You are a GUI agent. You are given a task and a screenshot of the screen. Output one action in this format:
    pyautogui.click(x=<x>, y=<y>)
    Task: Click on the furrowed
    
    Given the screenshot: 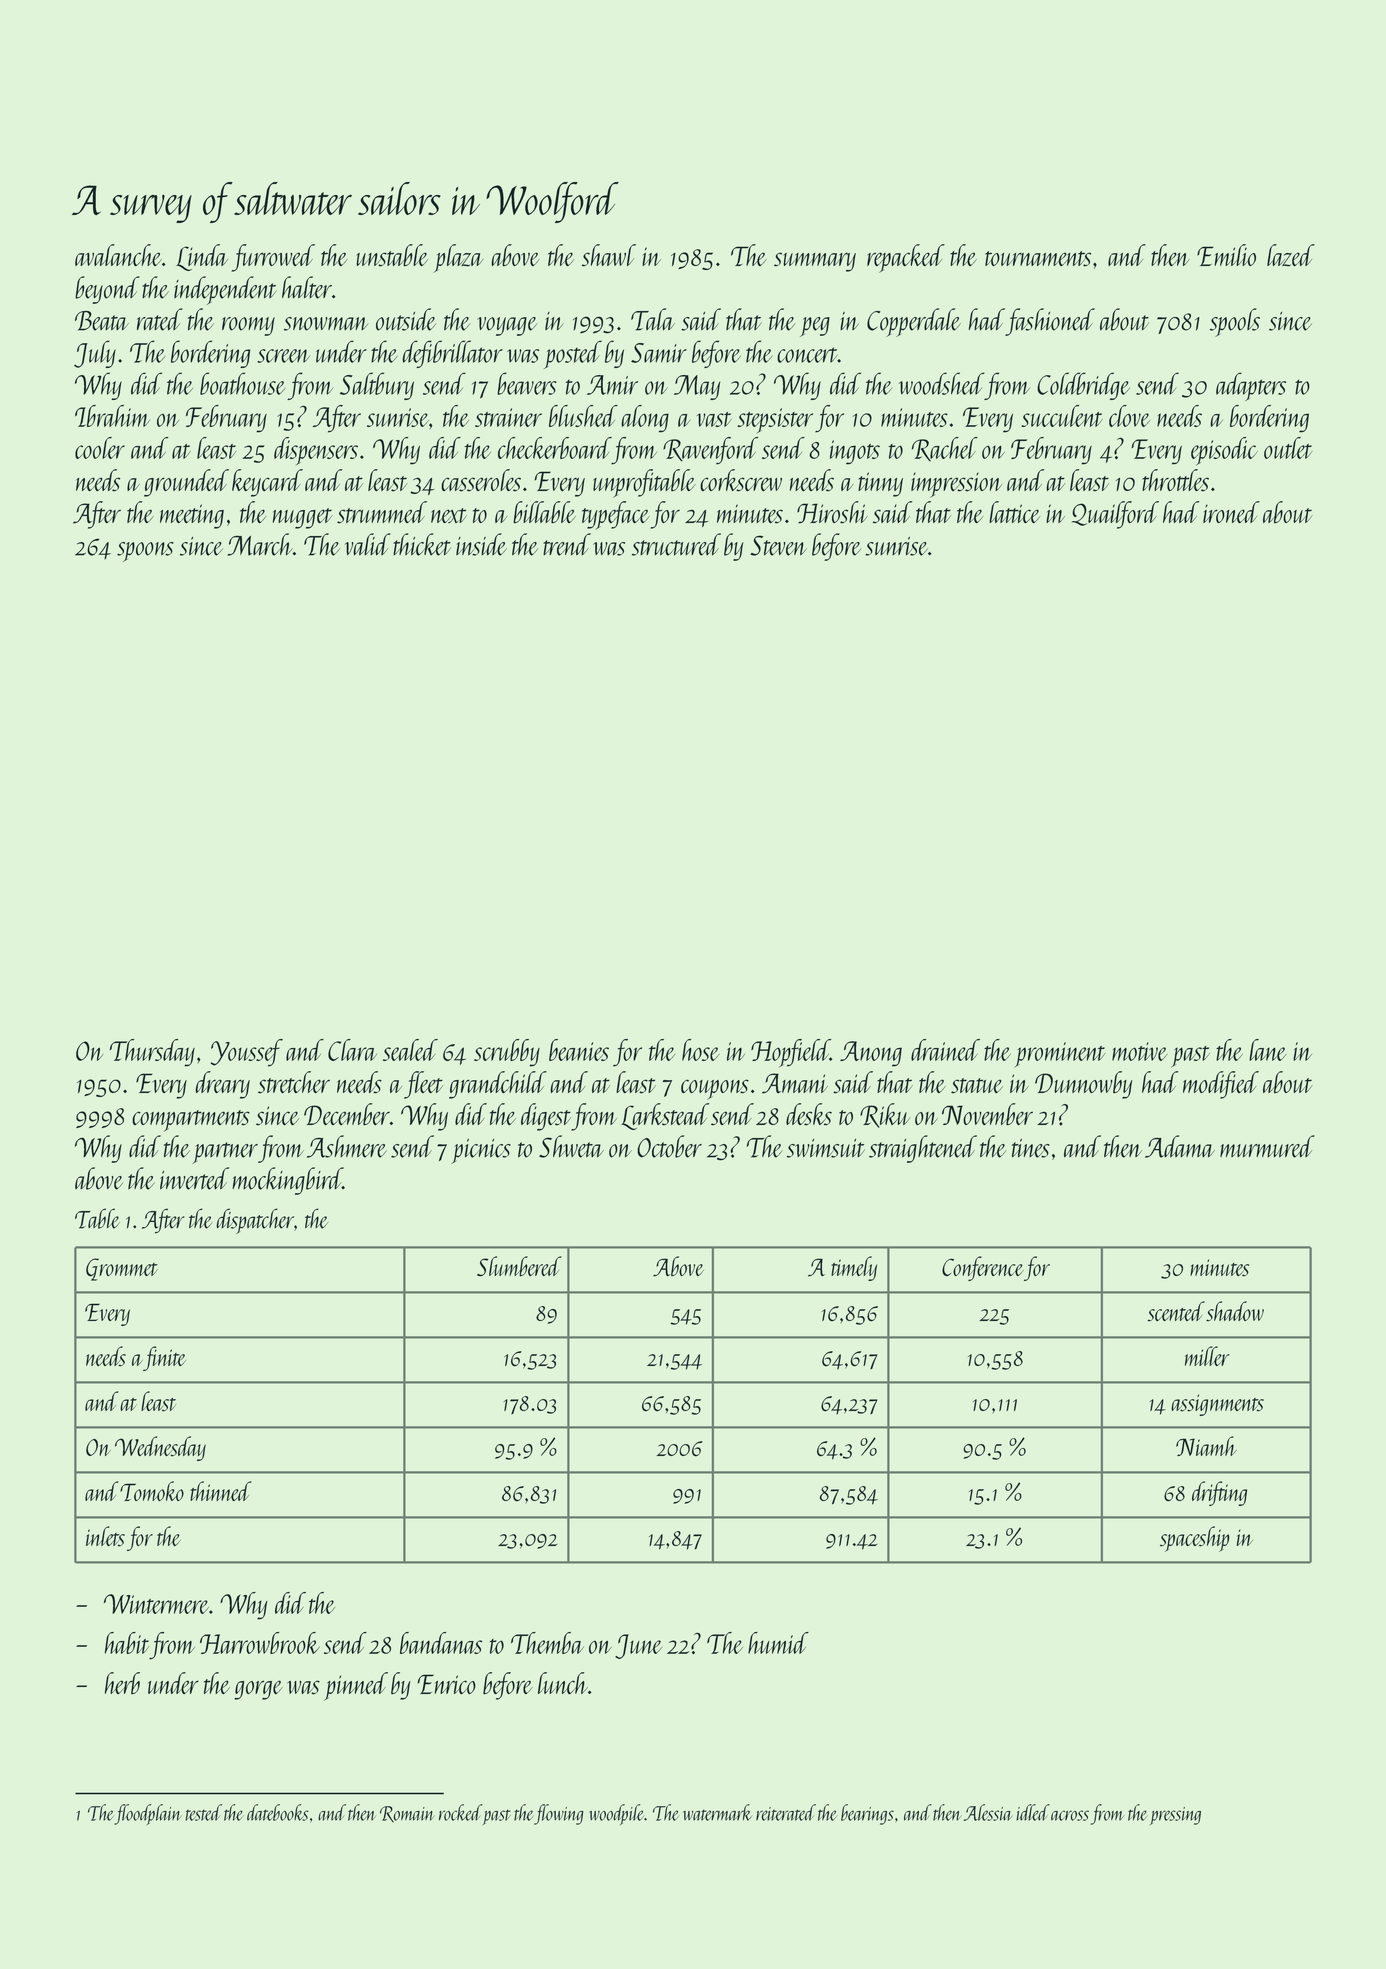 What is the action you would take?
    pyautogui.click(x=273, y=258)
